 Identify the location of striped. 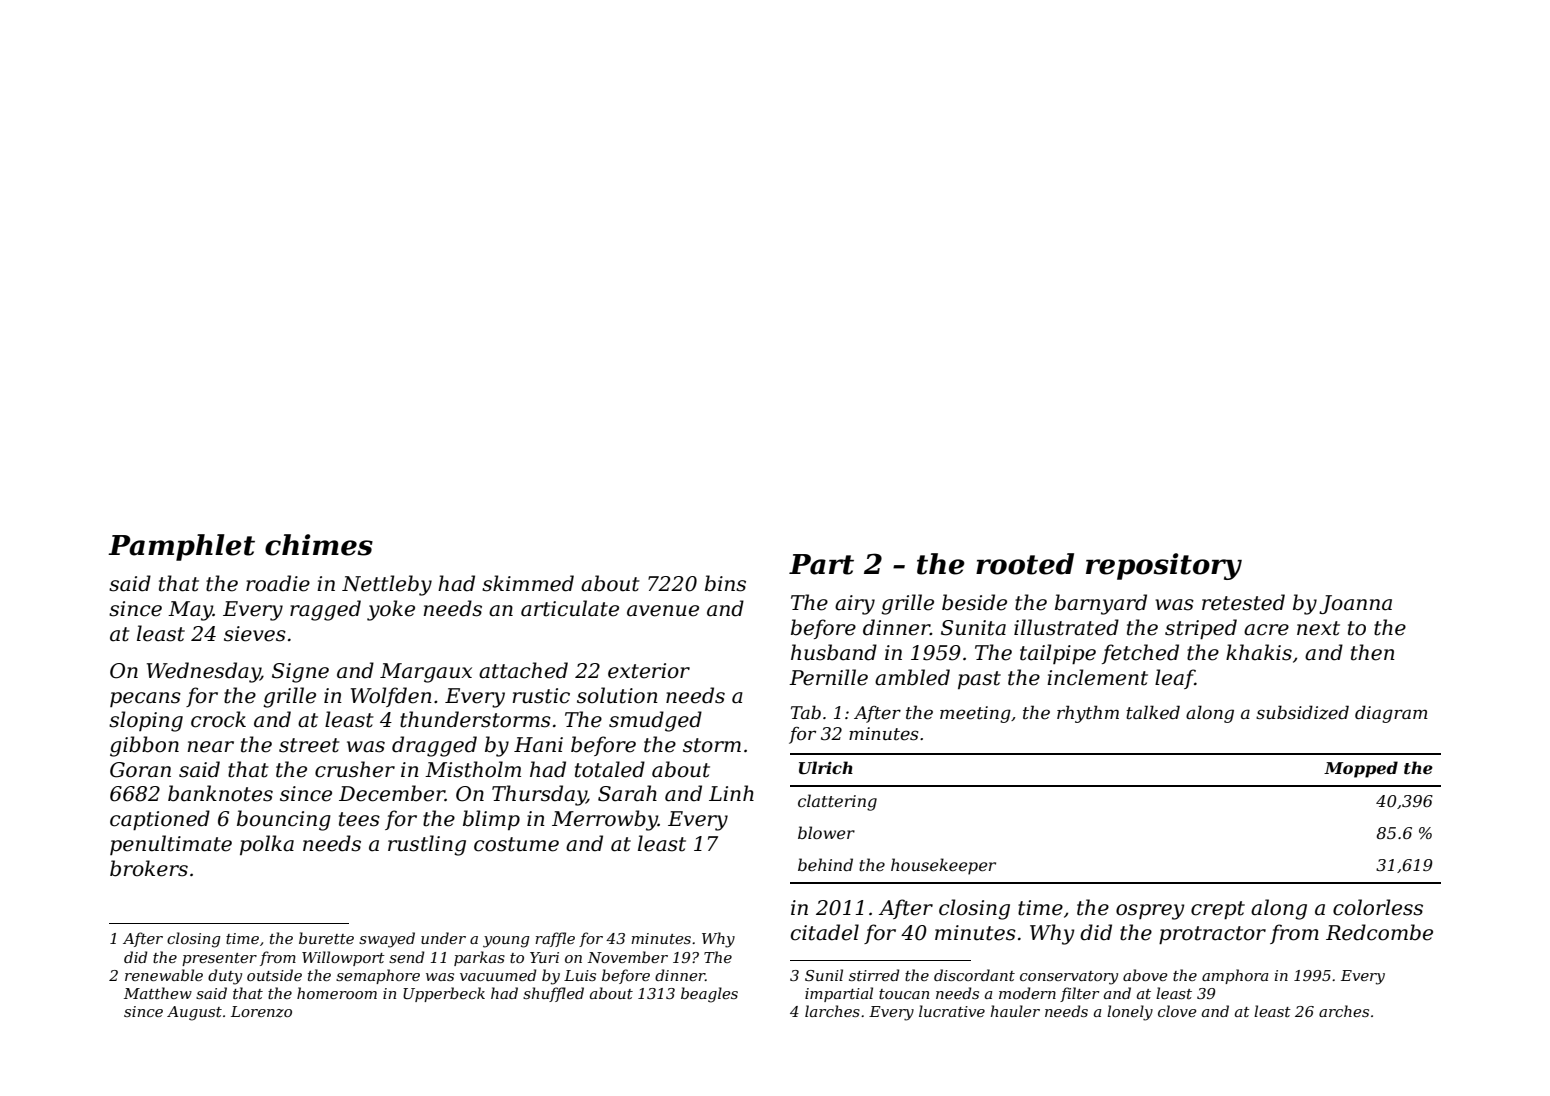
(1201, 629).
